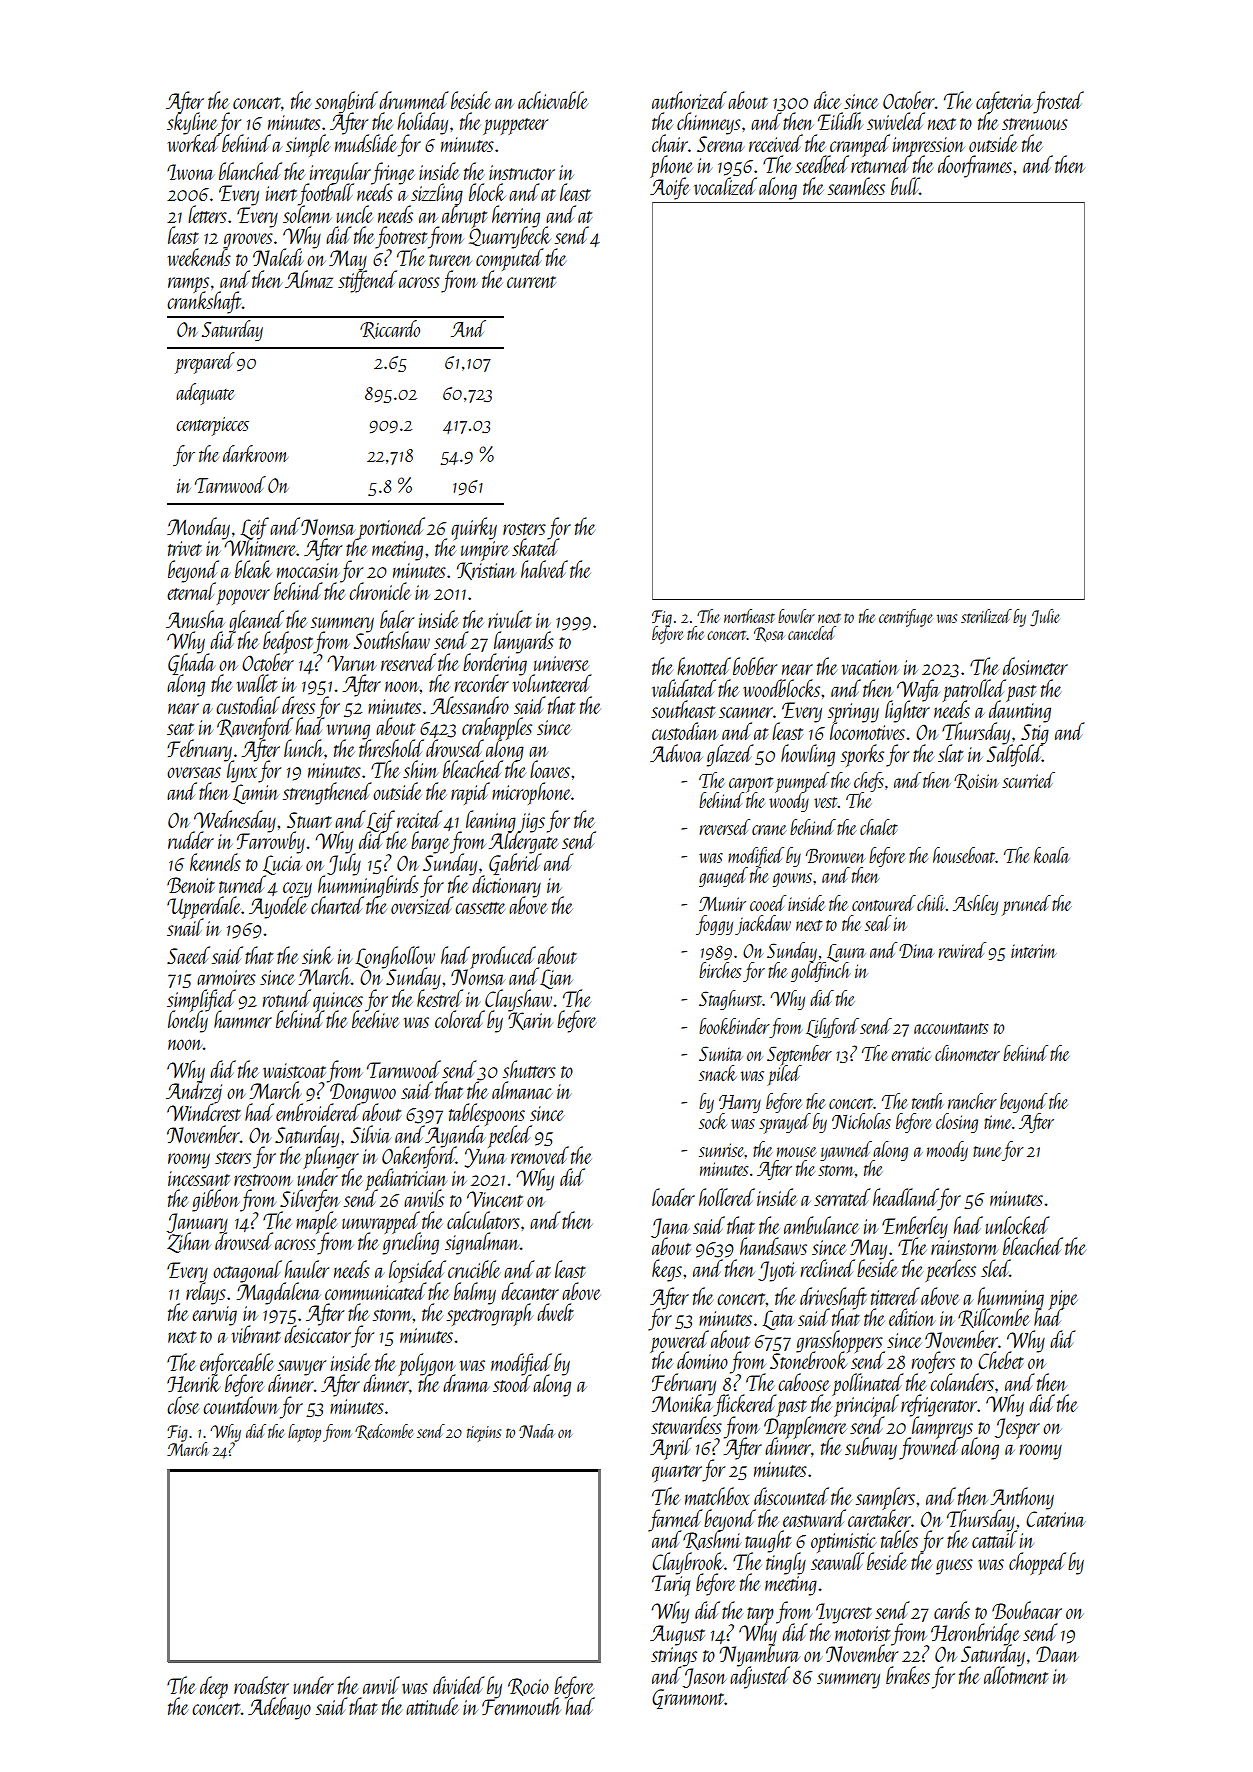 The height and width of the screenshot is (1772, 1253). Describe the element at coordinates (832, 1028) in the screenshot. I see `Lilyford` at that location.
